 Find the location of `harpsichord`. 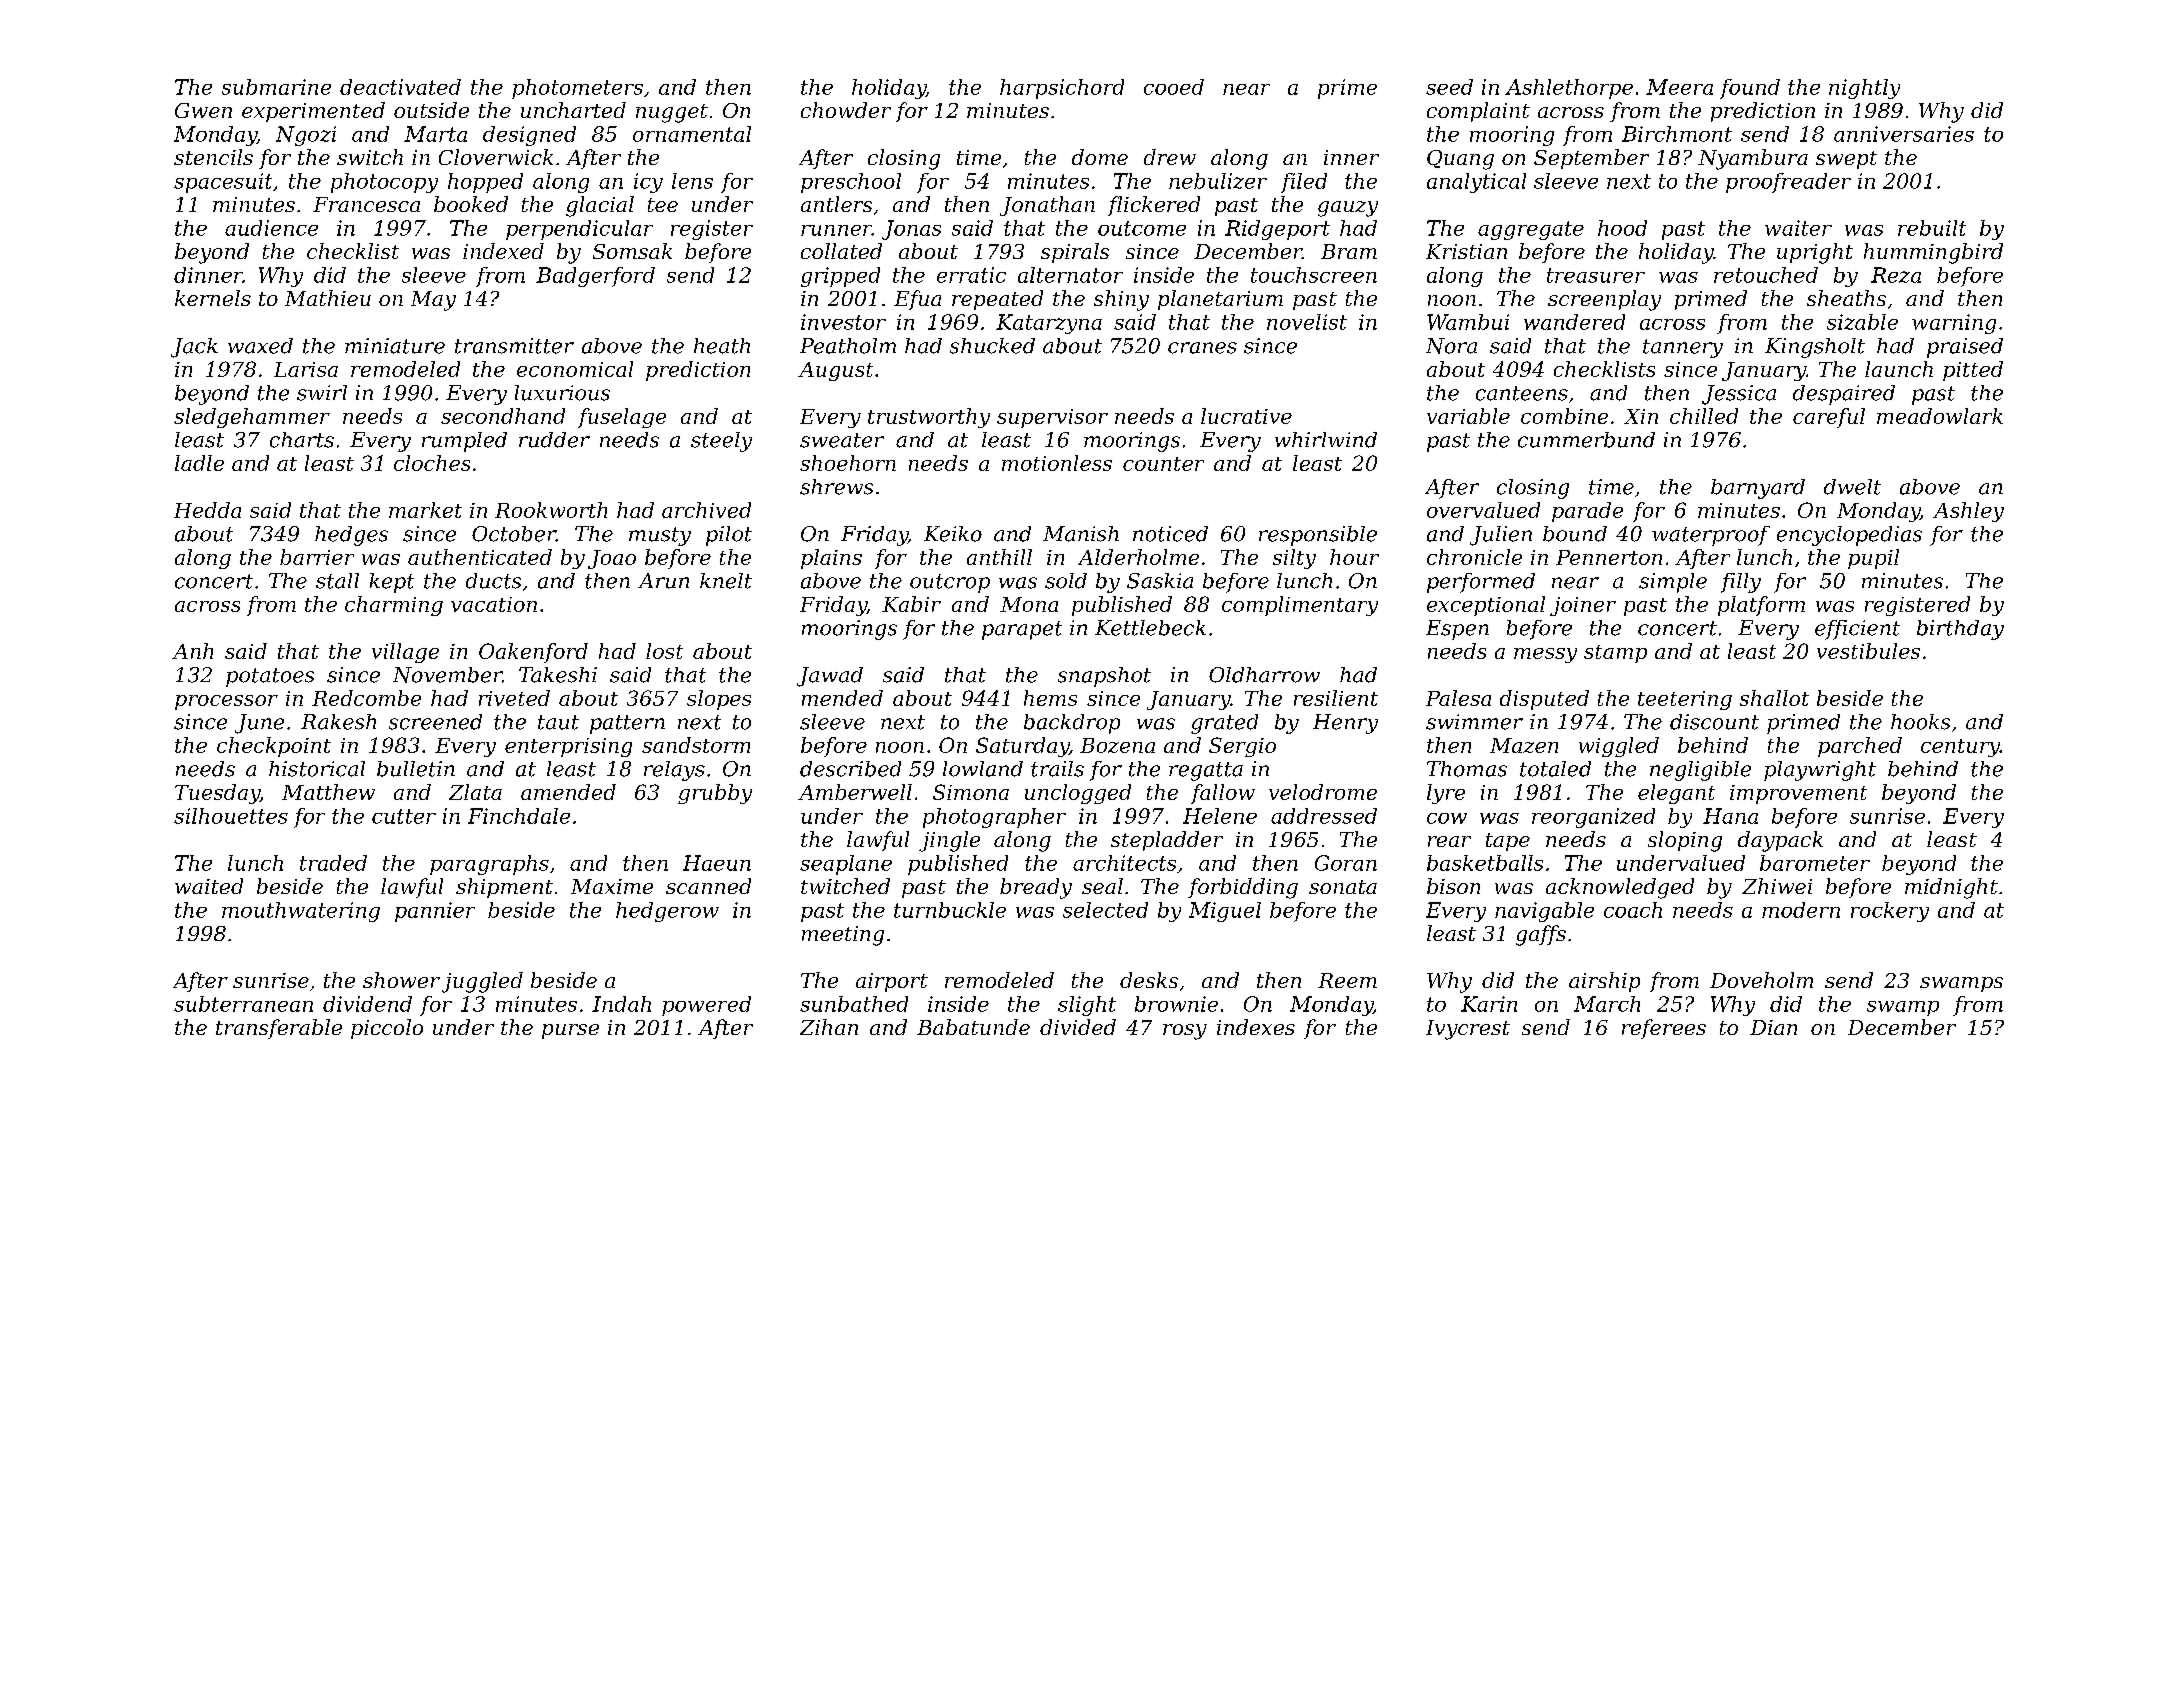

harpsichord is located at coordinates (1062, 89).
